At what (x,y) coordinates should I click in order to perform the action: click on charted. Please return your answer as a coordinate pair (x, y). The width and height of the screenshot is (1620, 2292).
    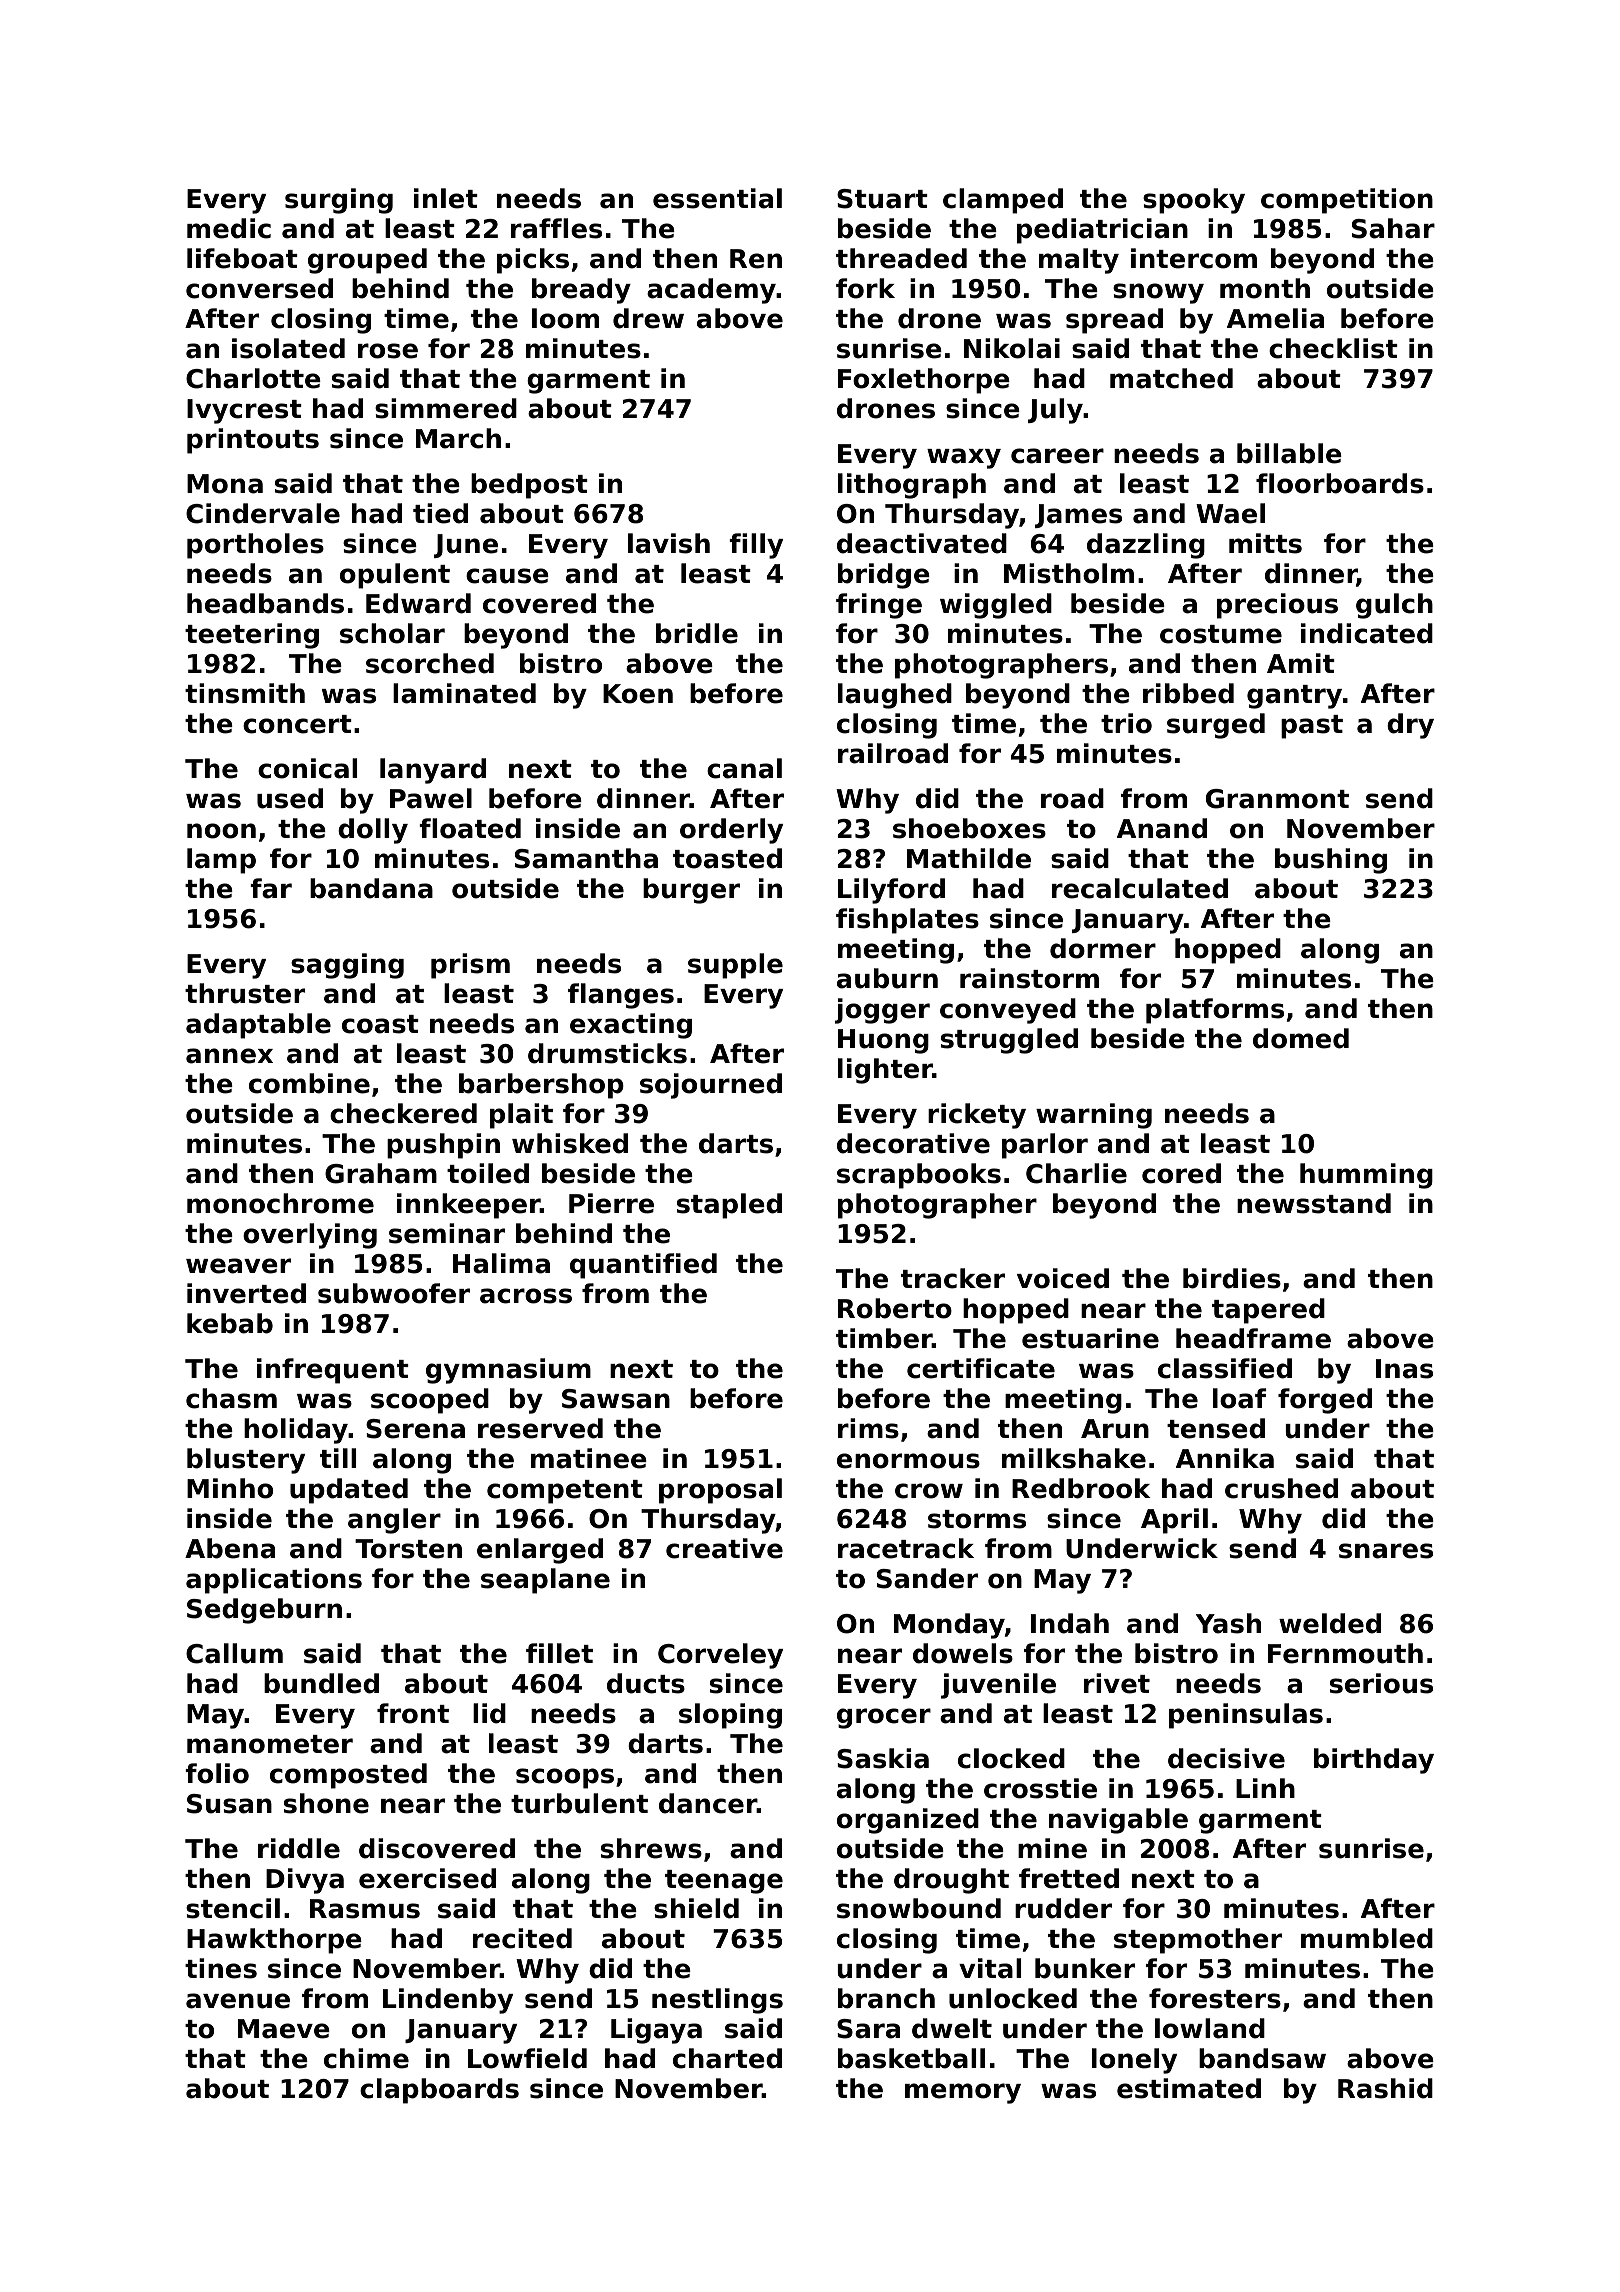
    Looking at the image, I should click on (727, 2058).
